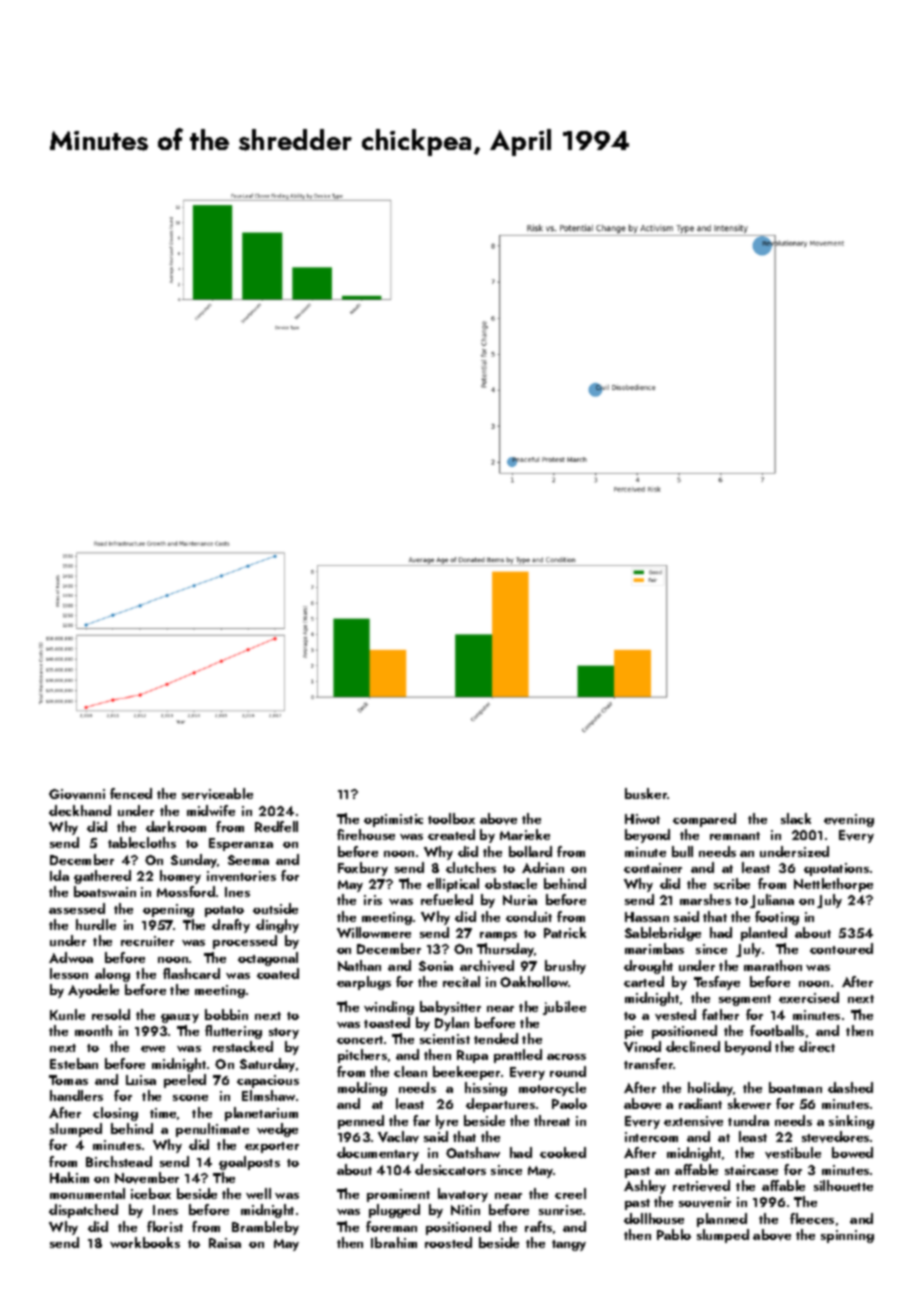 The width and height of the screenshot is (924, 1308). I want to click on exercised, so click(809, 997).
